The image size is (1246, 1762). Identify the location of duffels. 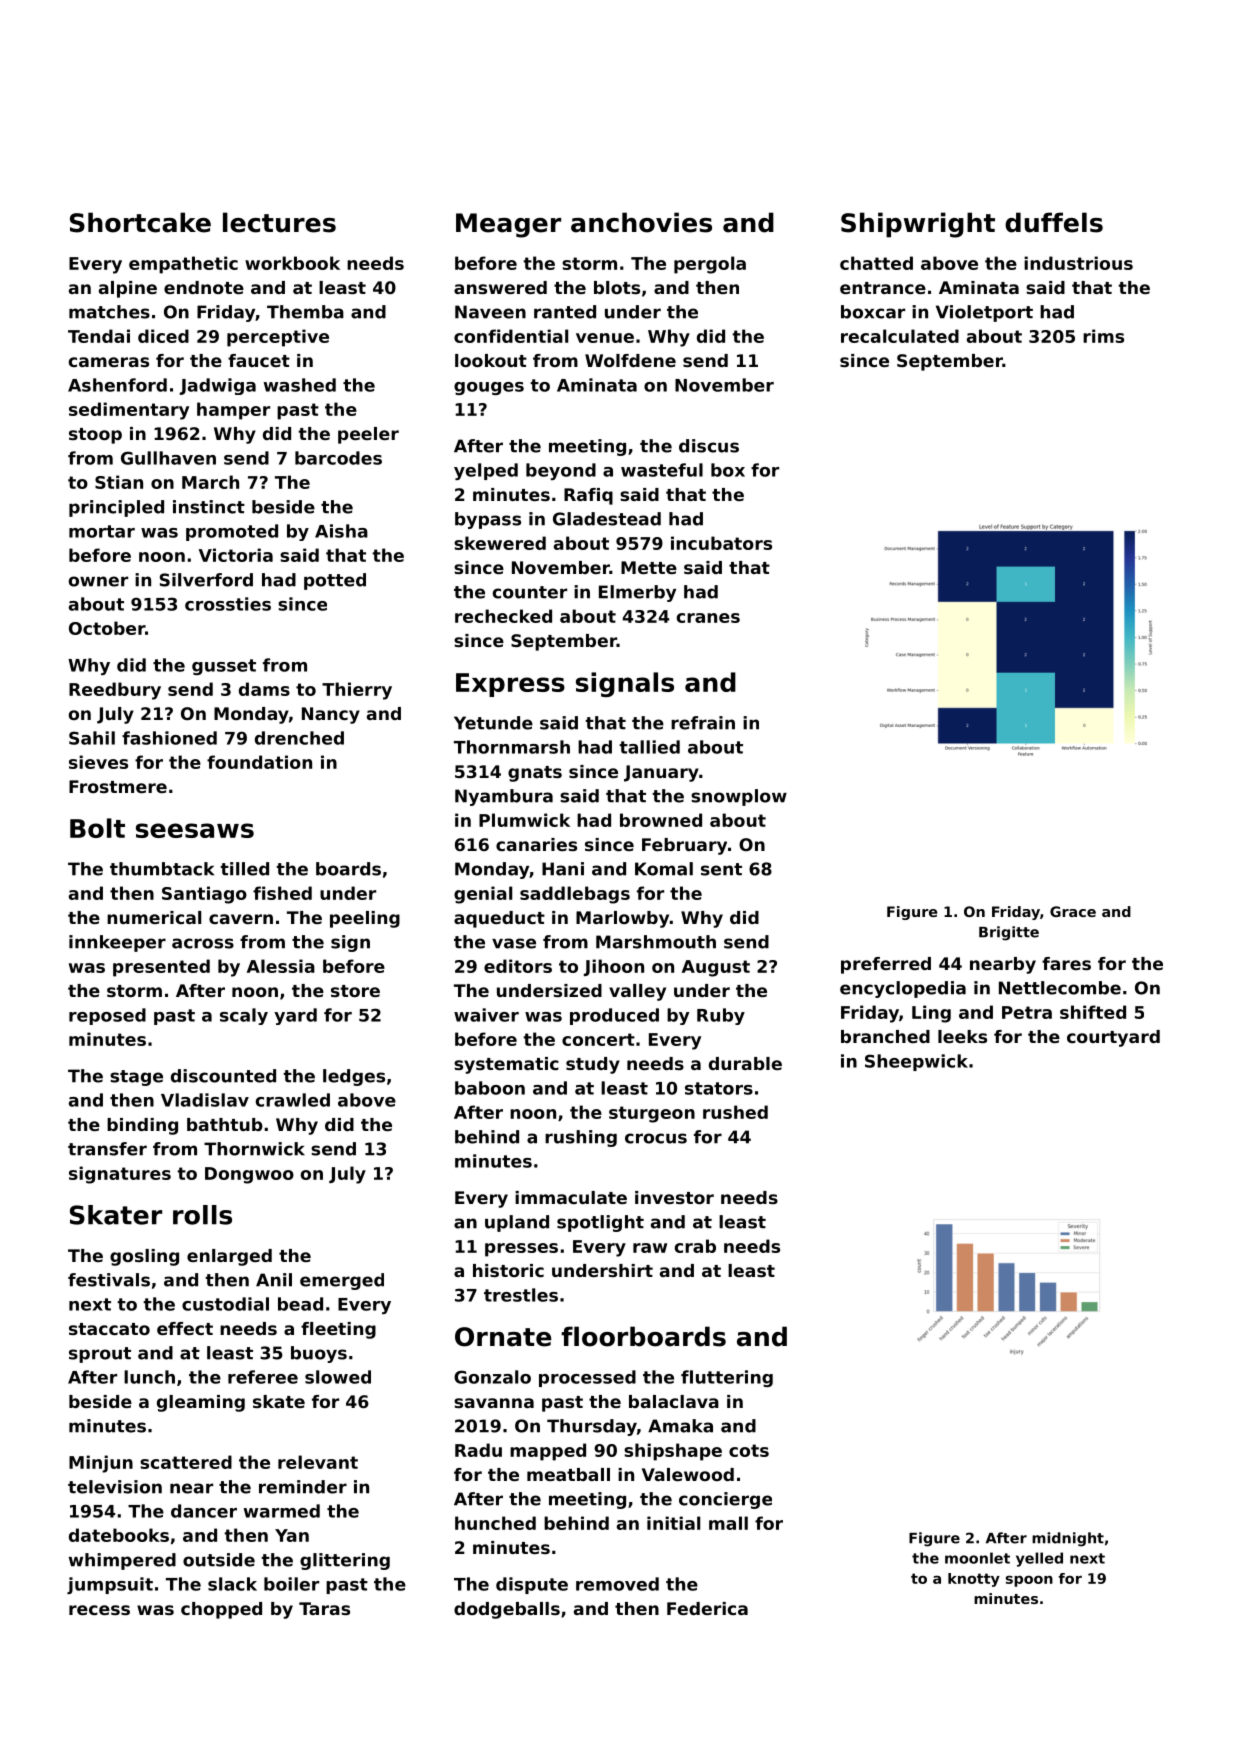
(1054, 222).
